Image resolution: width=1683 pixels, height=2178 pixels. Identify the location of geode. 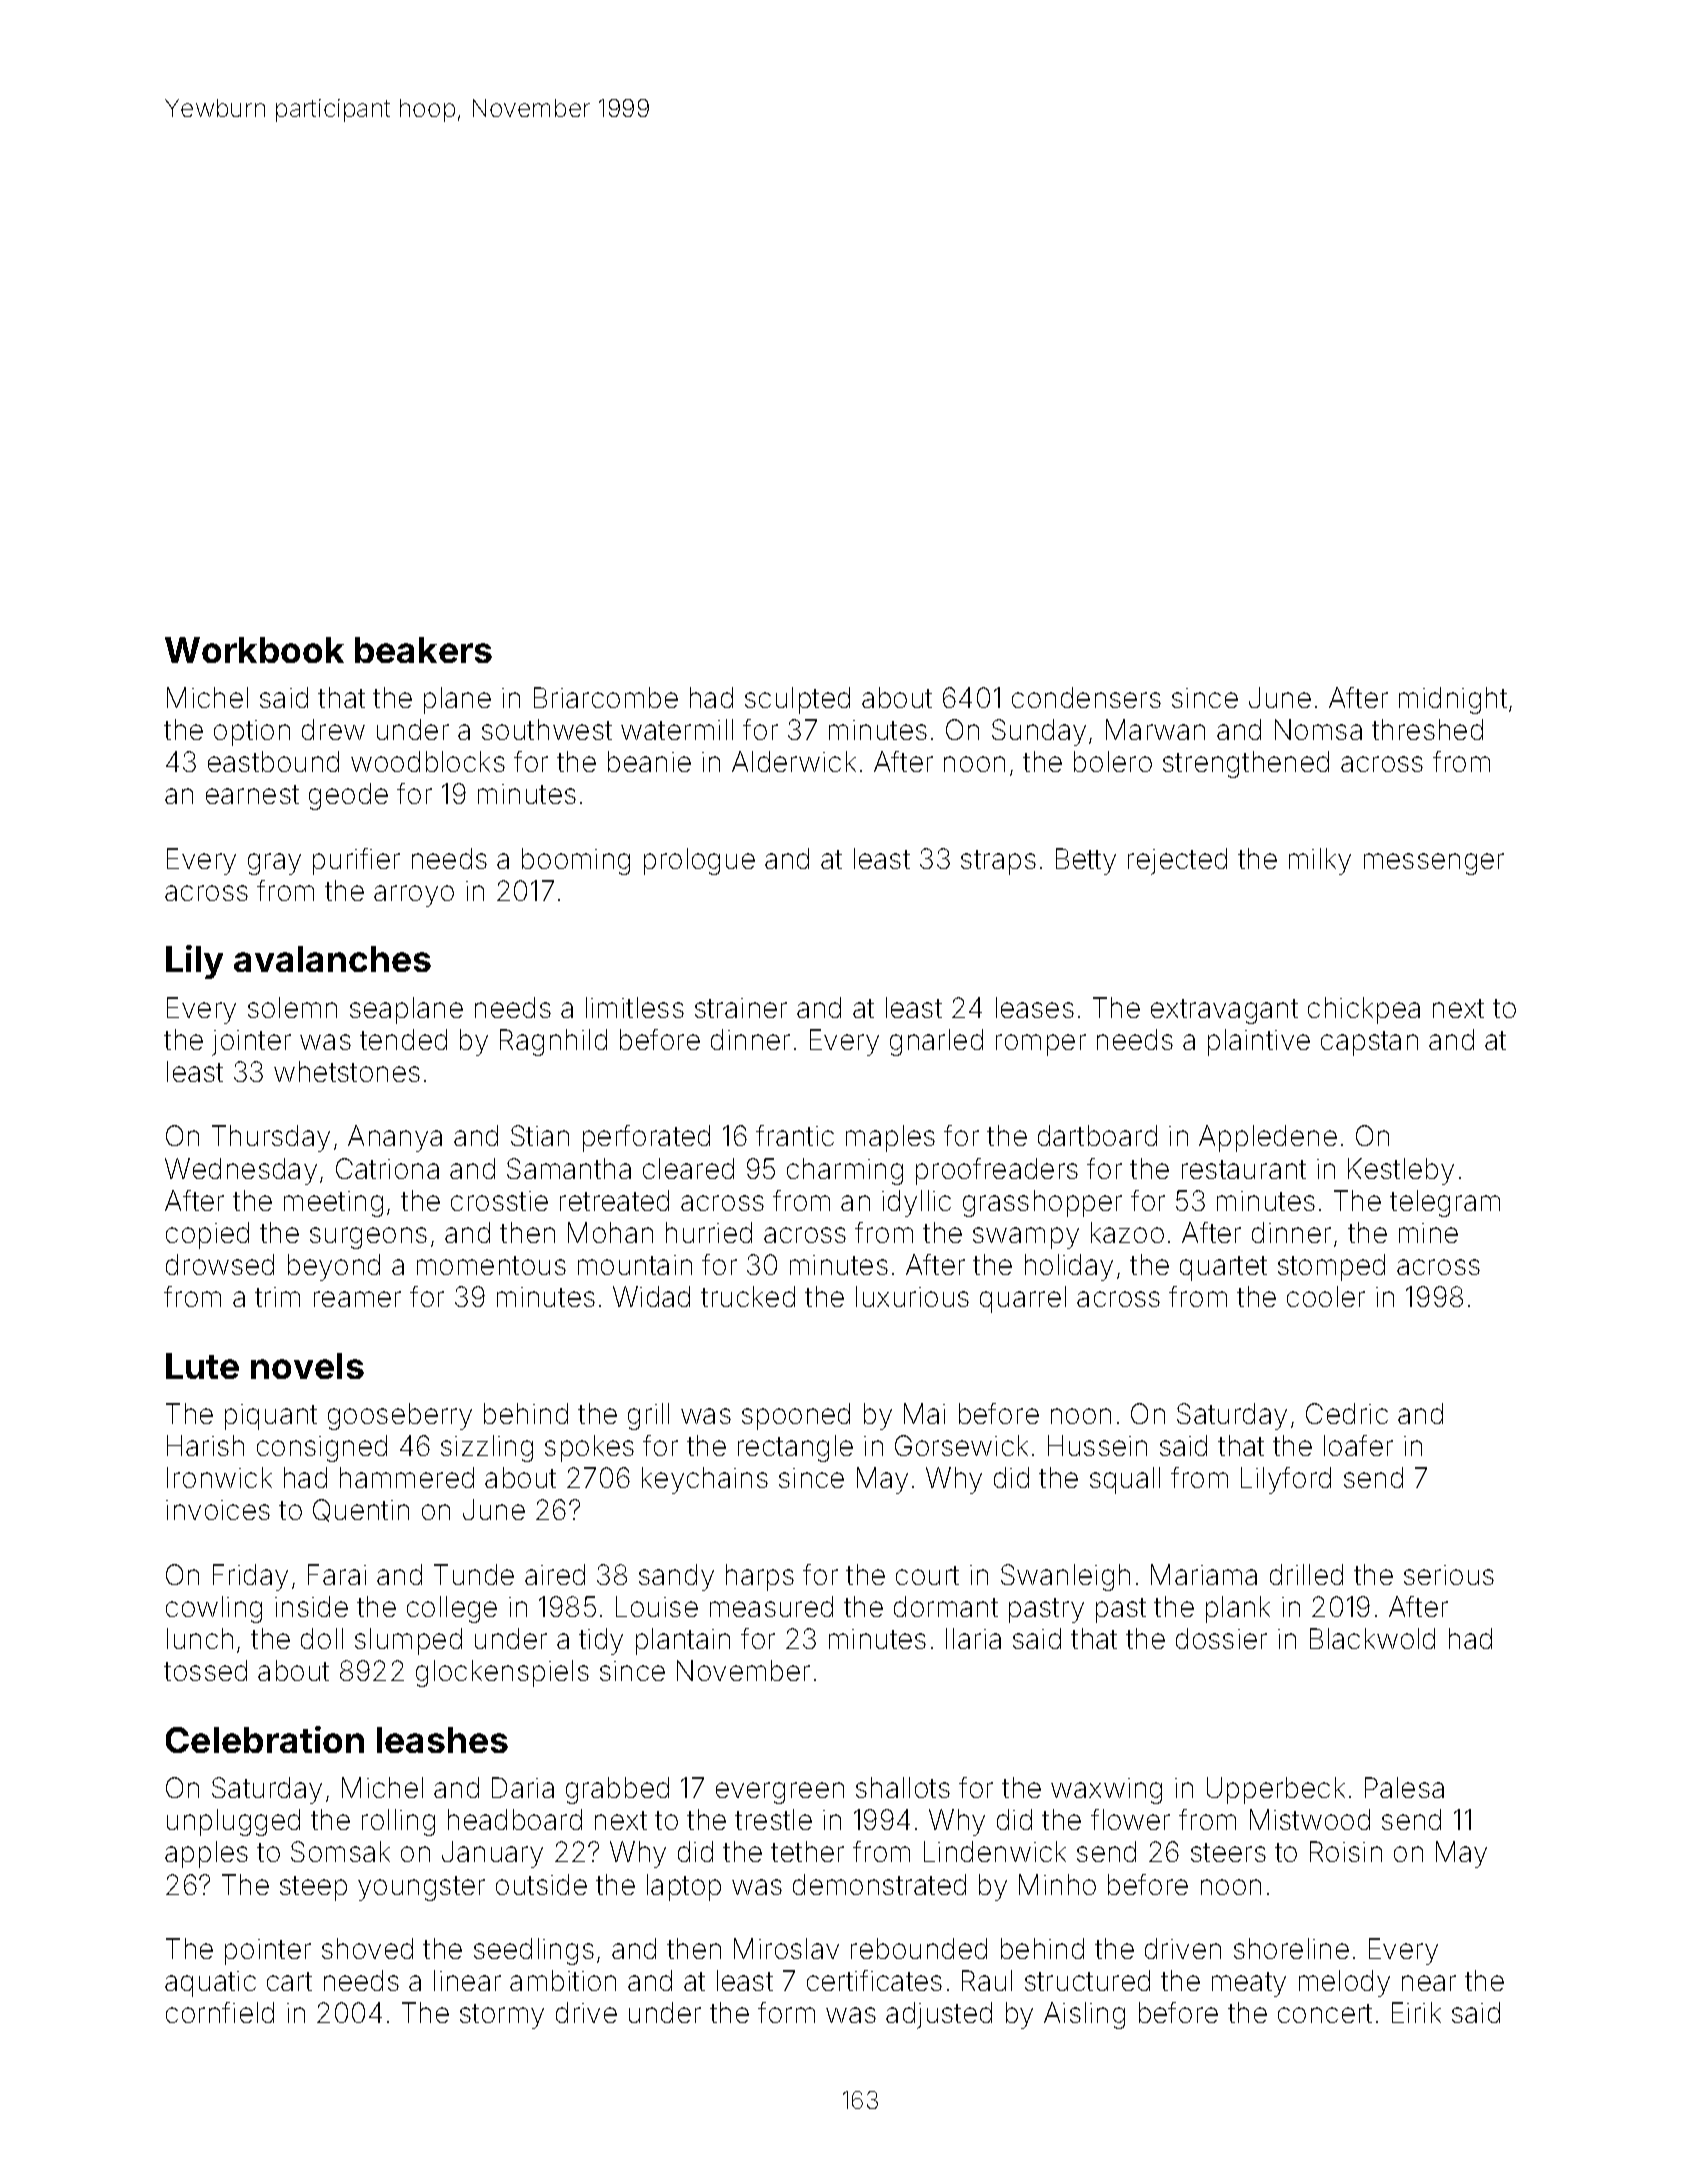
(348, 796).
